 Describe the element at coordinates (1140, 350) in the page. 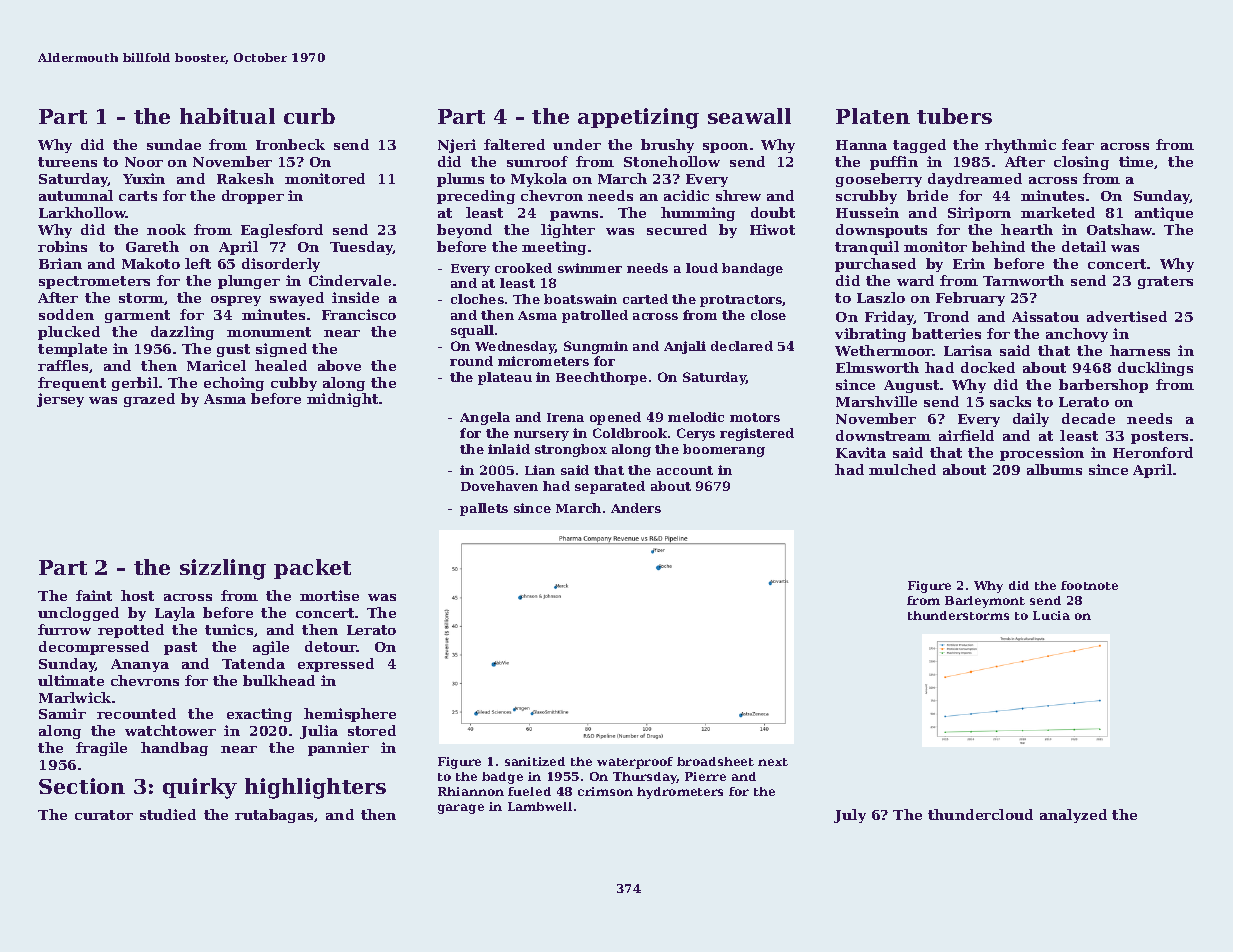

I see `harness` at that location.
